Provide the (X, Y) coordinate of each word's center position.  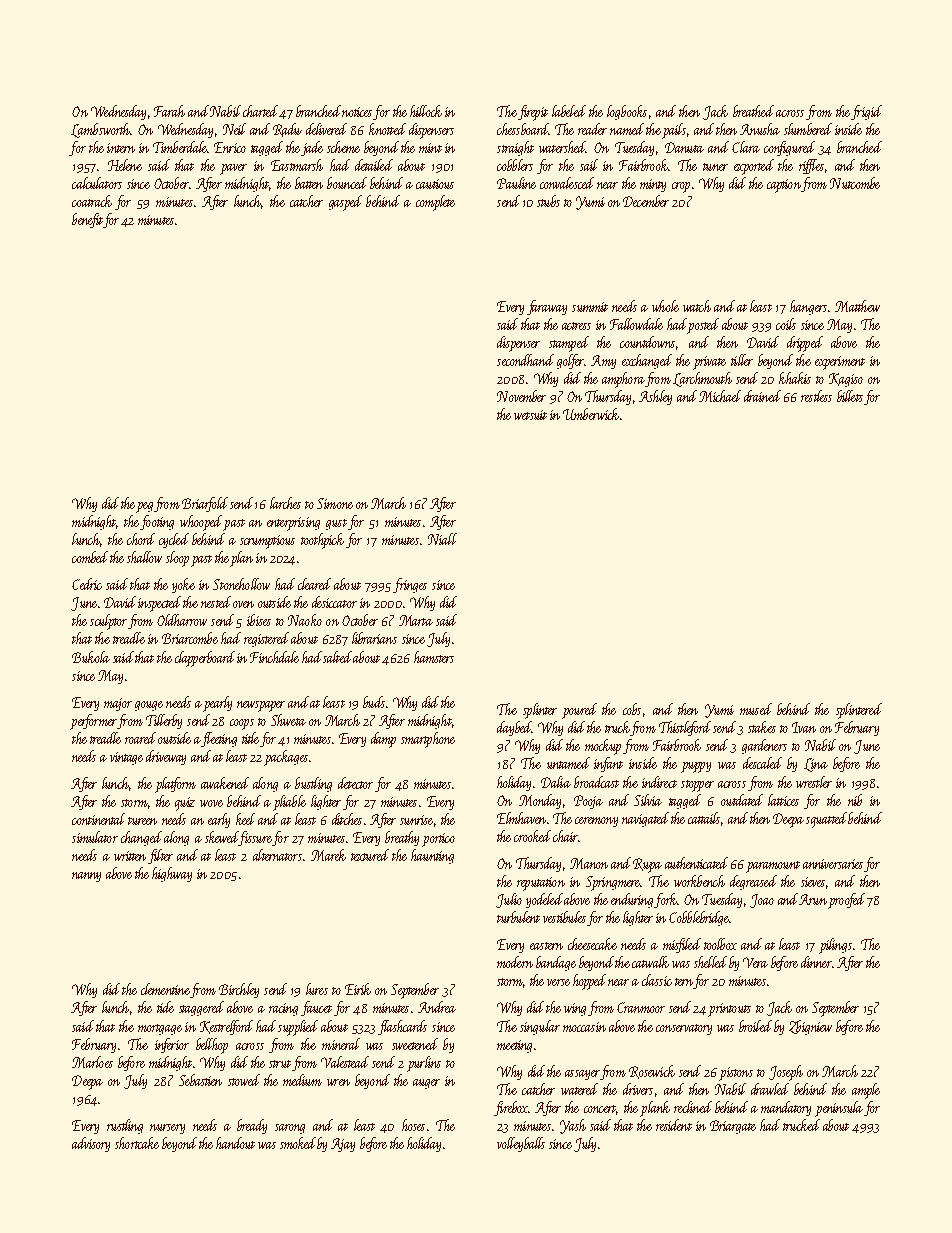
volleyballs (521, 1144)
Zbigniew (810, 1027)
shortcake (137, 1143)
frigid (866, 112)
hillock (426, 111)
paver (233, 169)
